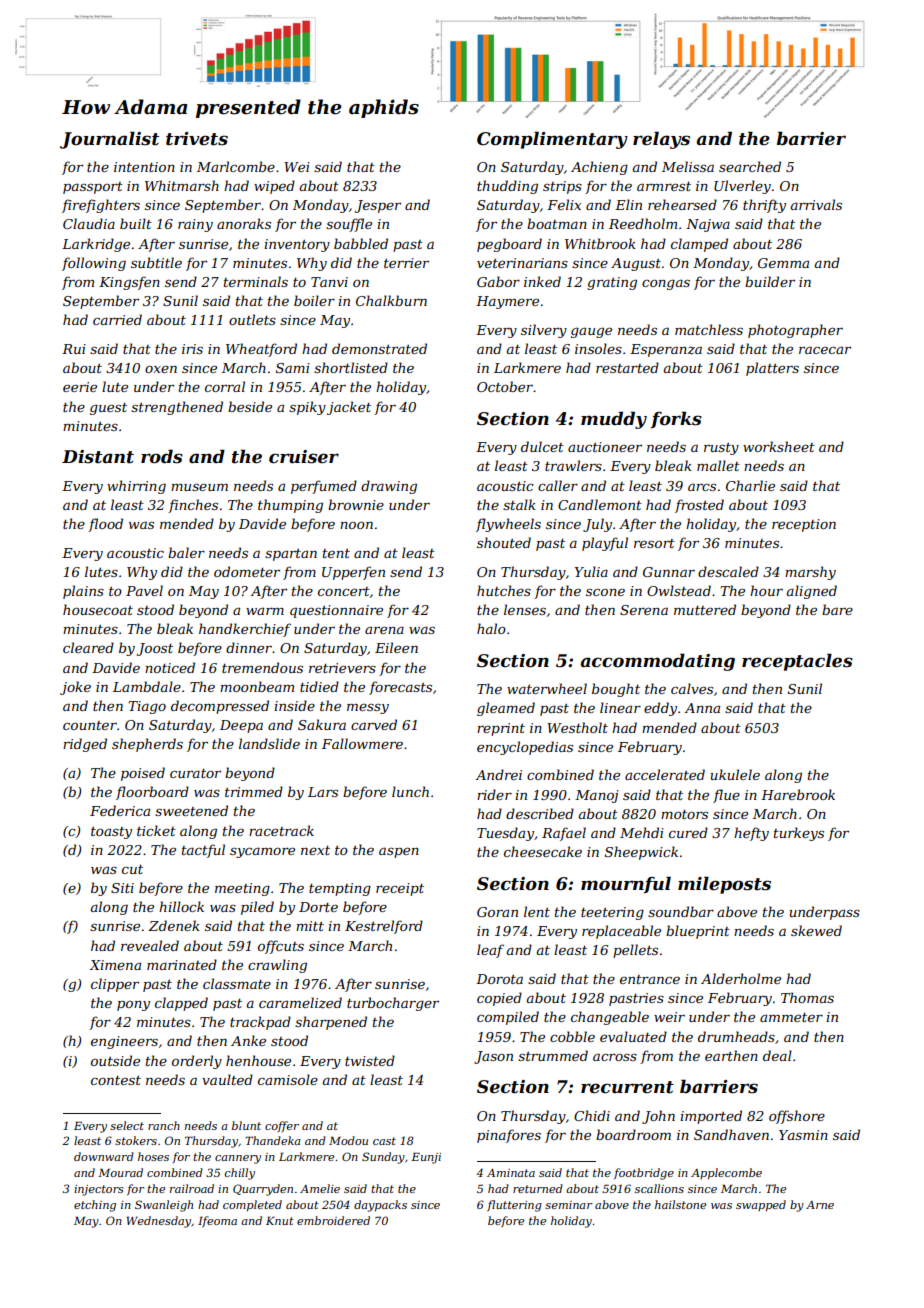 This image has height=1308, width=924. I want to click on retrievers, so click(342, 668).
